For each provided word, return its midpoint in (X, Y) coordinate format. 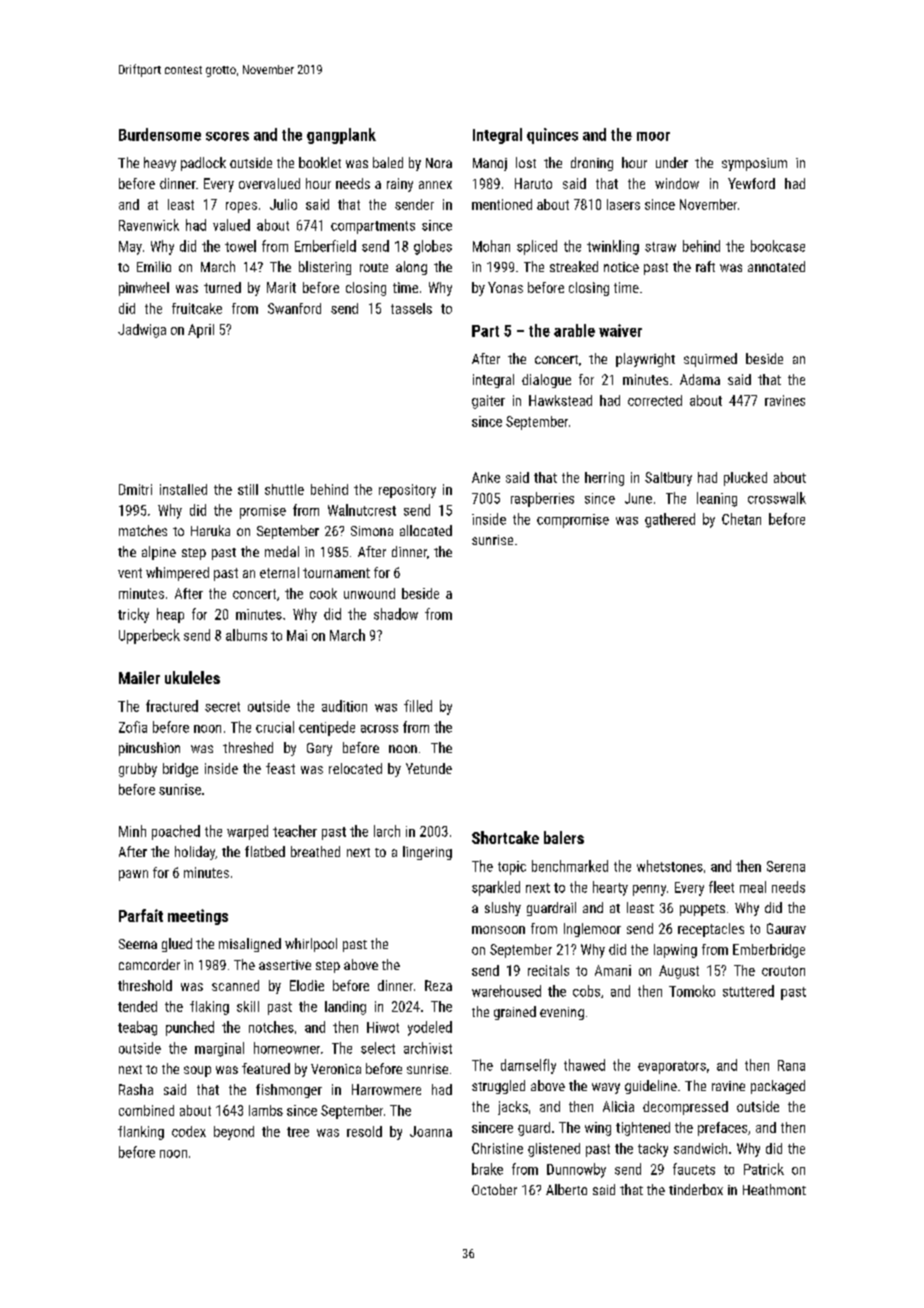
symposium (754, 164)
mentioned (502, 204)
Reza (438, 985)
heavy (160, 164)
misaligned (250, 945)
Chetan (741, 519)
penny (649, 890)
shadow (396, 614)
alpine (159, 553)
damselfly (528, 1066)
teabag (137, 1028)
